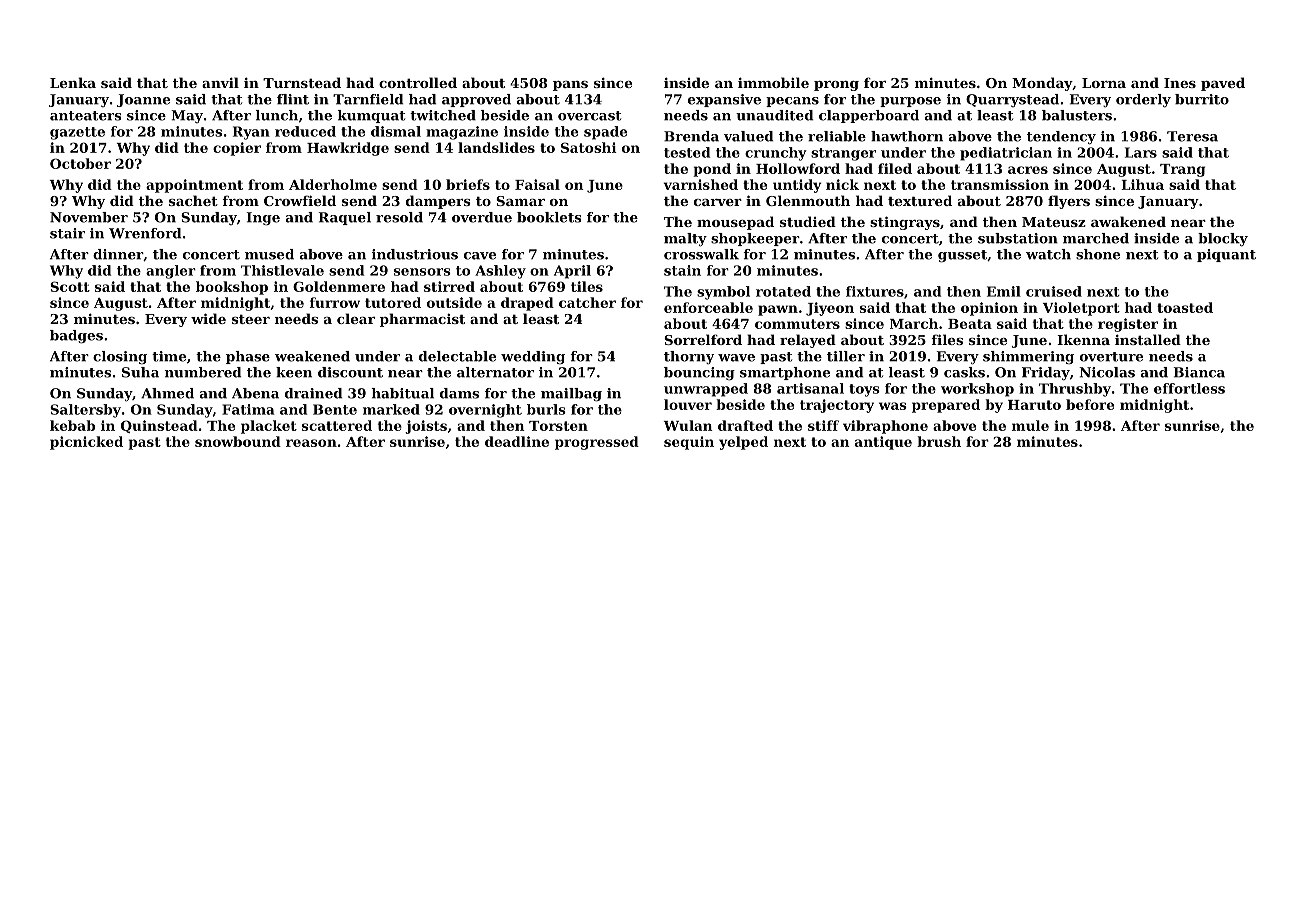 This screenshot has height=924, width=1308. Describe the element at coordinates (143, 100) in the screenshot. I see `Joanne` at that location.
